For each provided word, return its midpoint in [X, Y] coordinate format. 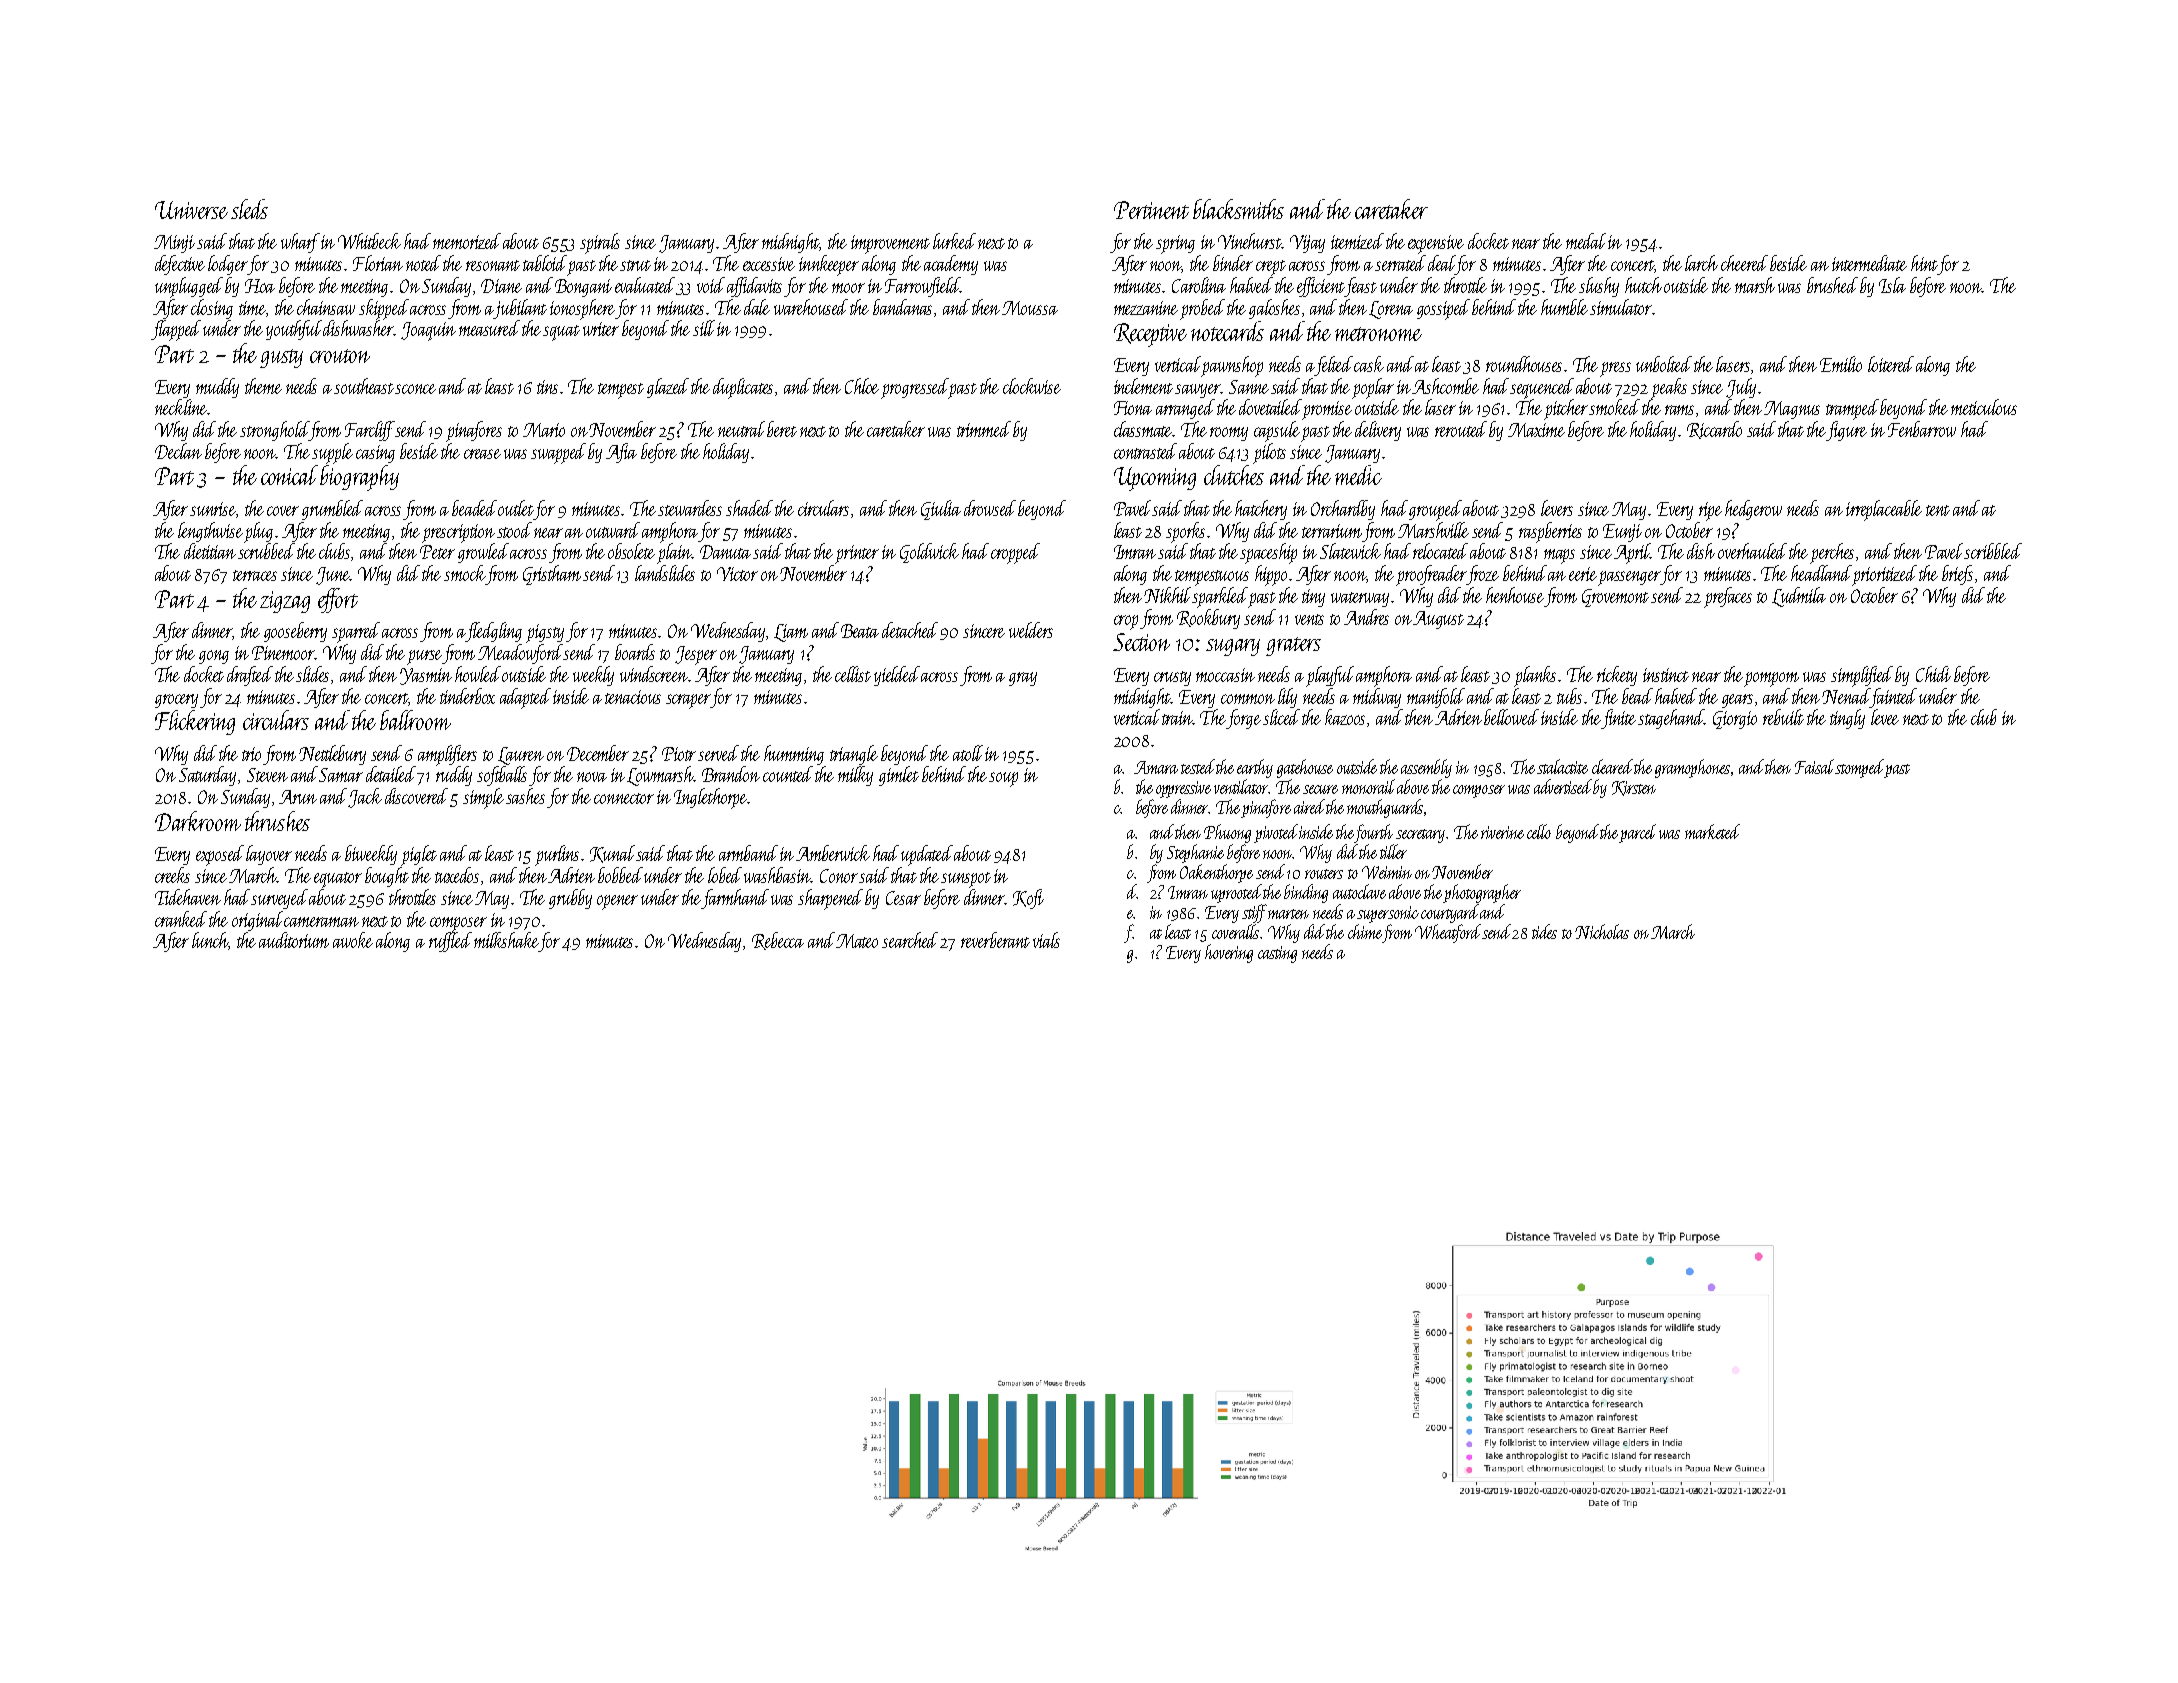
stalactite [1562, 766]
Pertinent [1151, 210]
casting [1277, 954]
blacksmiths [1238, 209]
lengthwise [210, 532]
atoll [968, 753]
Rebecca [778, 941]
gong [214, 657]
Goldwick [929, 553]
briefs [1957, 575]
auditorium [294, 940]
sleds [249, 209]
